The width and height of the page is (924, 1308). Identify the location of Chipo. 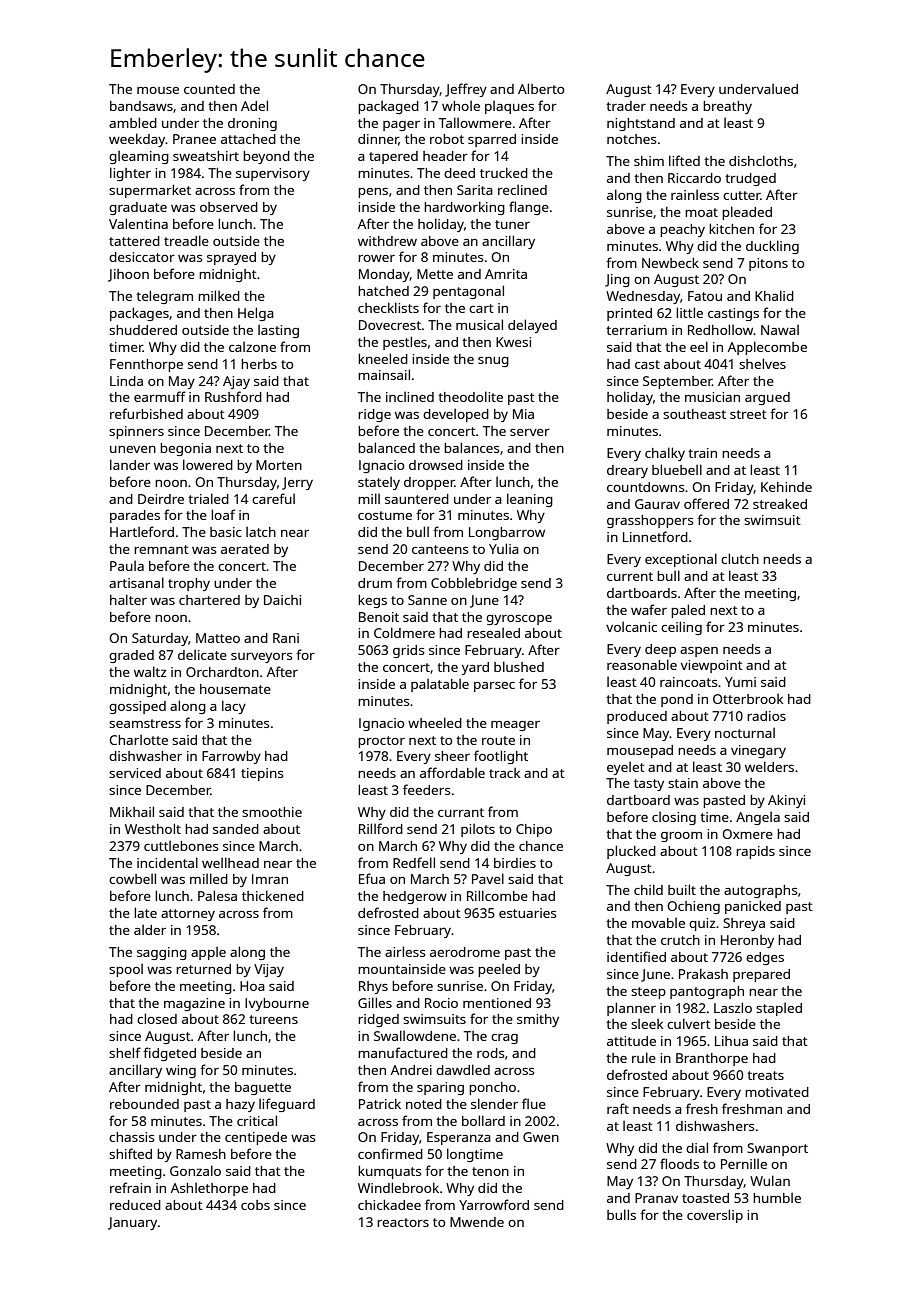
(534, 830).
